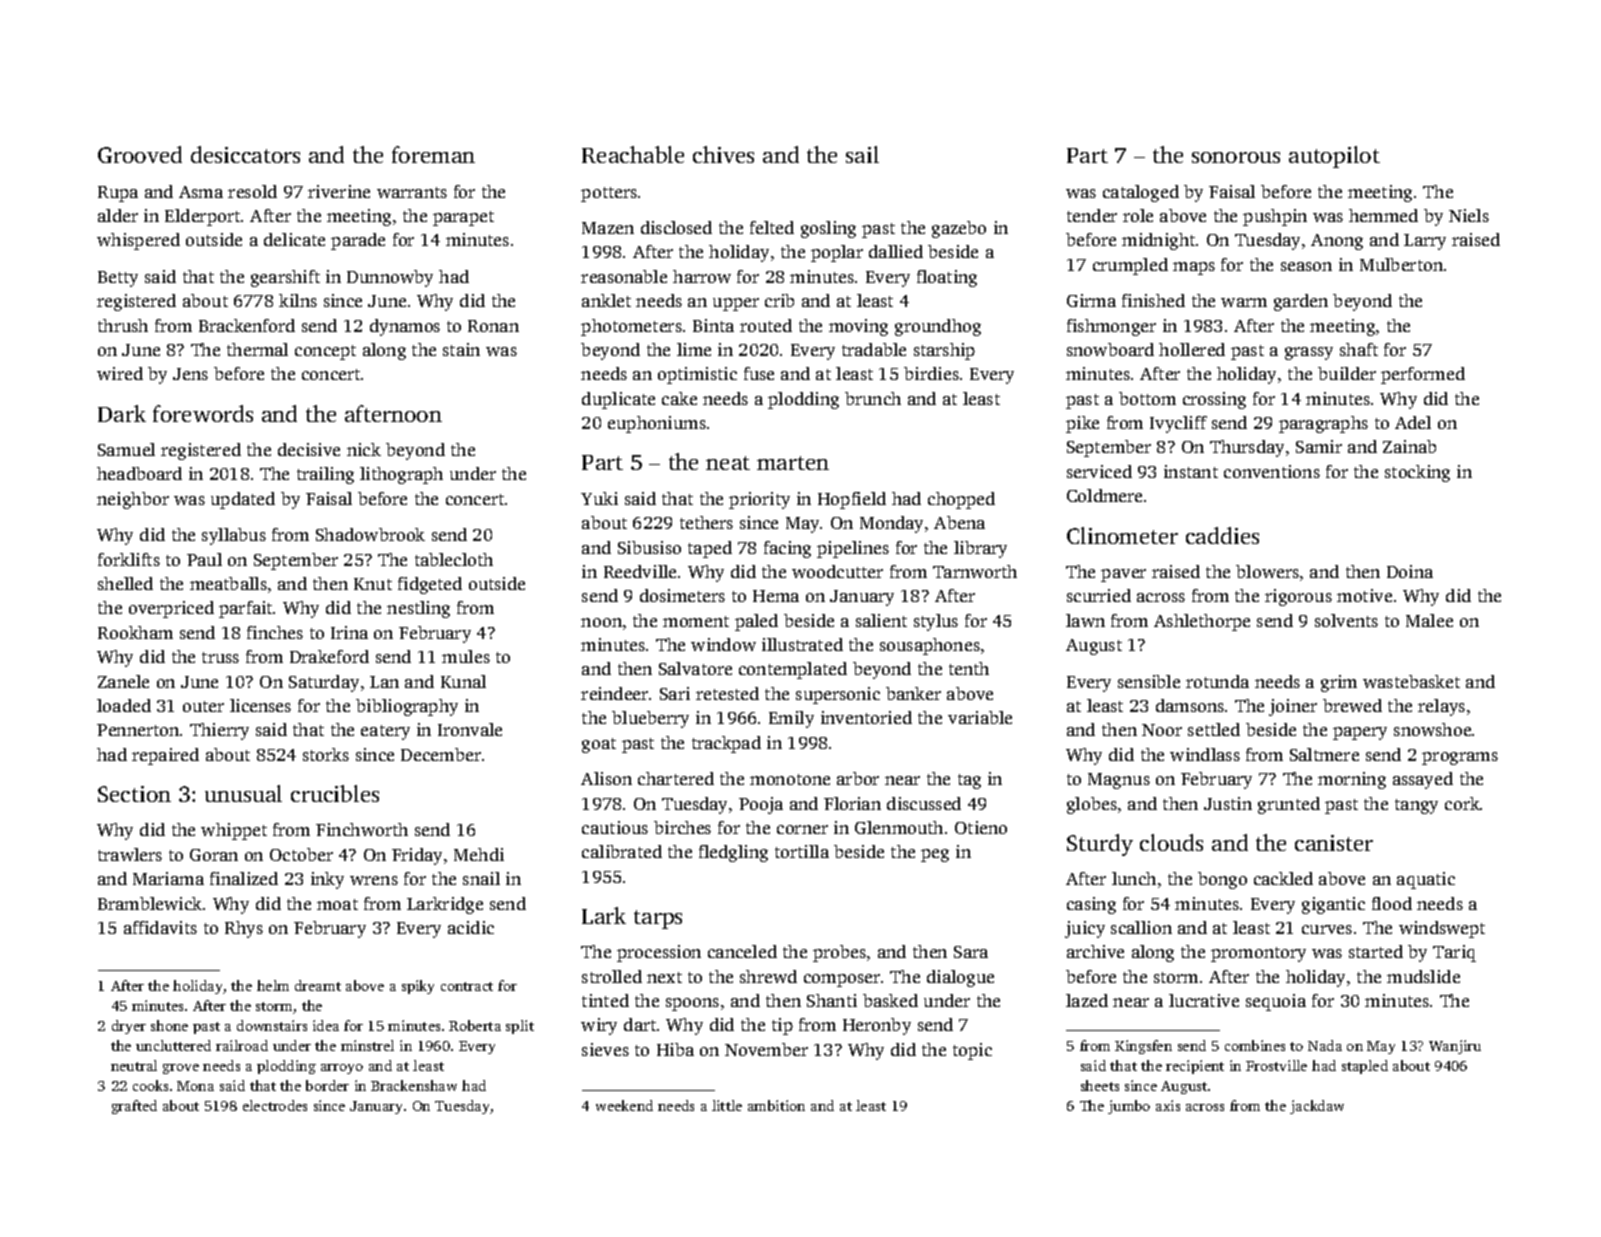  What do you see at coordinates (1460, 758) in the screenshot?
I see `programs` at bounding box center [1460, 758].
